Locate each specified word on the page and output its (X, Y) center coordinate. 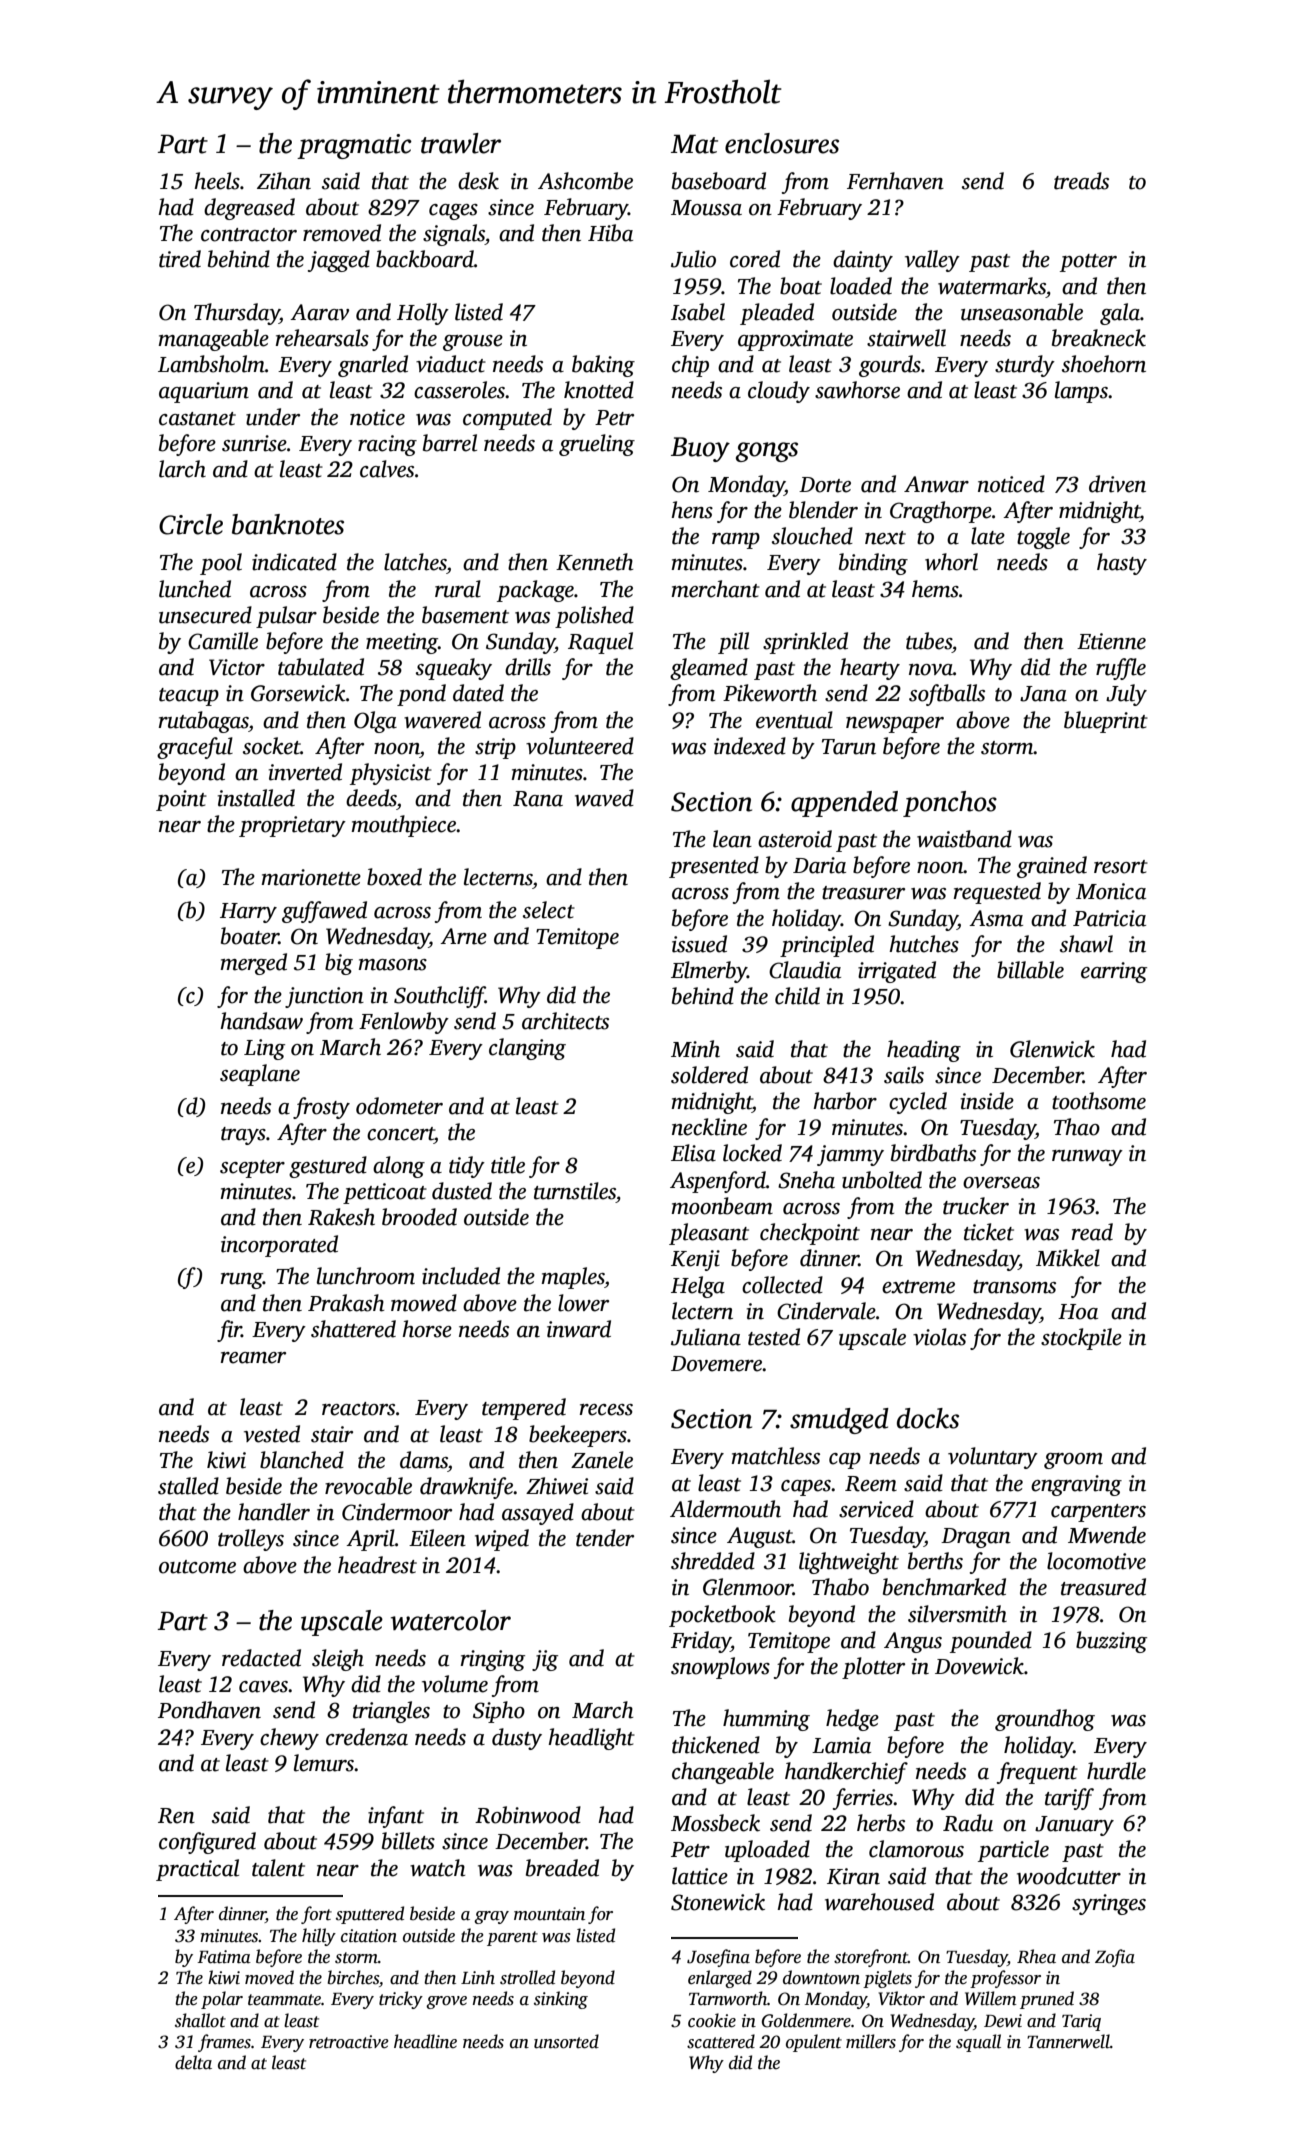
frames (224, 2043)
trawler (461, 143)
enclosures (782, 143)
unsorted (566, 2041)
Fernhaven (895, 181)
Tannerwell (1068, 2041)
